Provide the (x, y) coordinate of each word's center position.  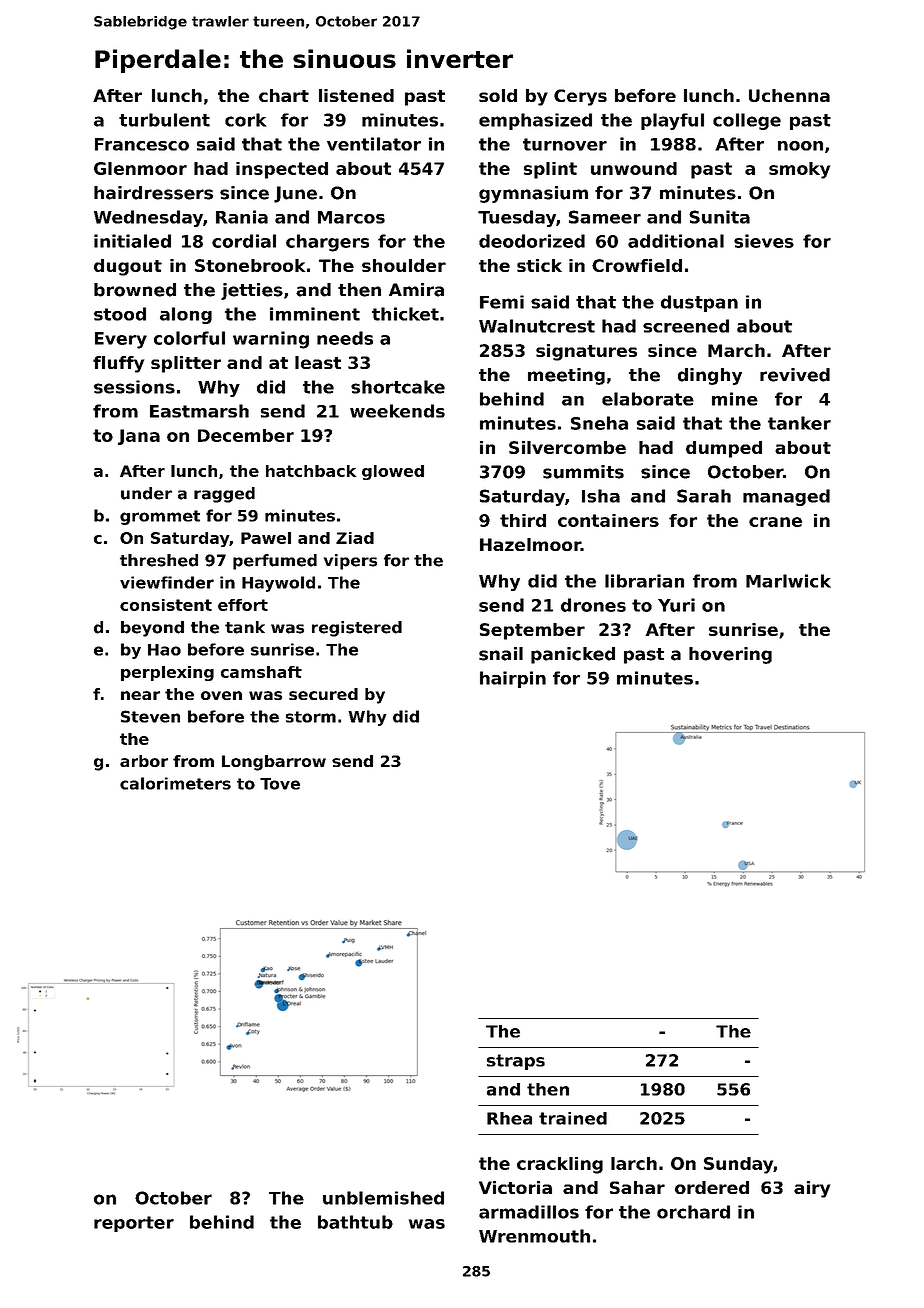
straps (516, 1062)
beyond (152, 629)
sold (498, 95)
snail (501, 654)
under (146, 493)
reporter (134, 1224)
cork (245, 120)
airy (812, 1189)
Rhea (509, 1118)
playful (672, 121)
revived (795, 375)
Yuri (676, 605)
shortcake (398, 387)
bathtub (355, 1222)
